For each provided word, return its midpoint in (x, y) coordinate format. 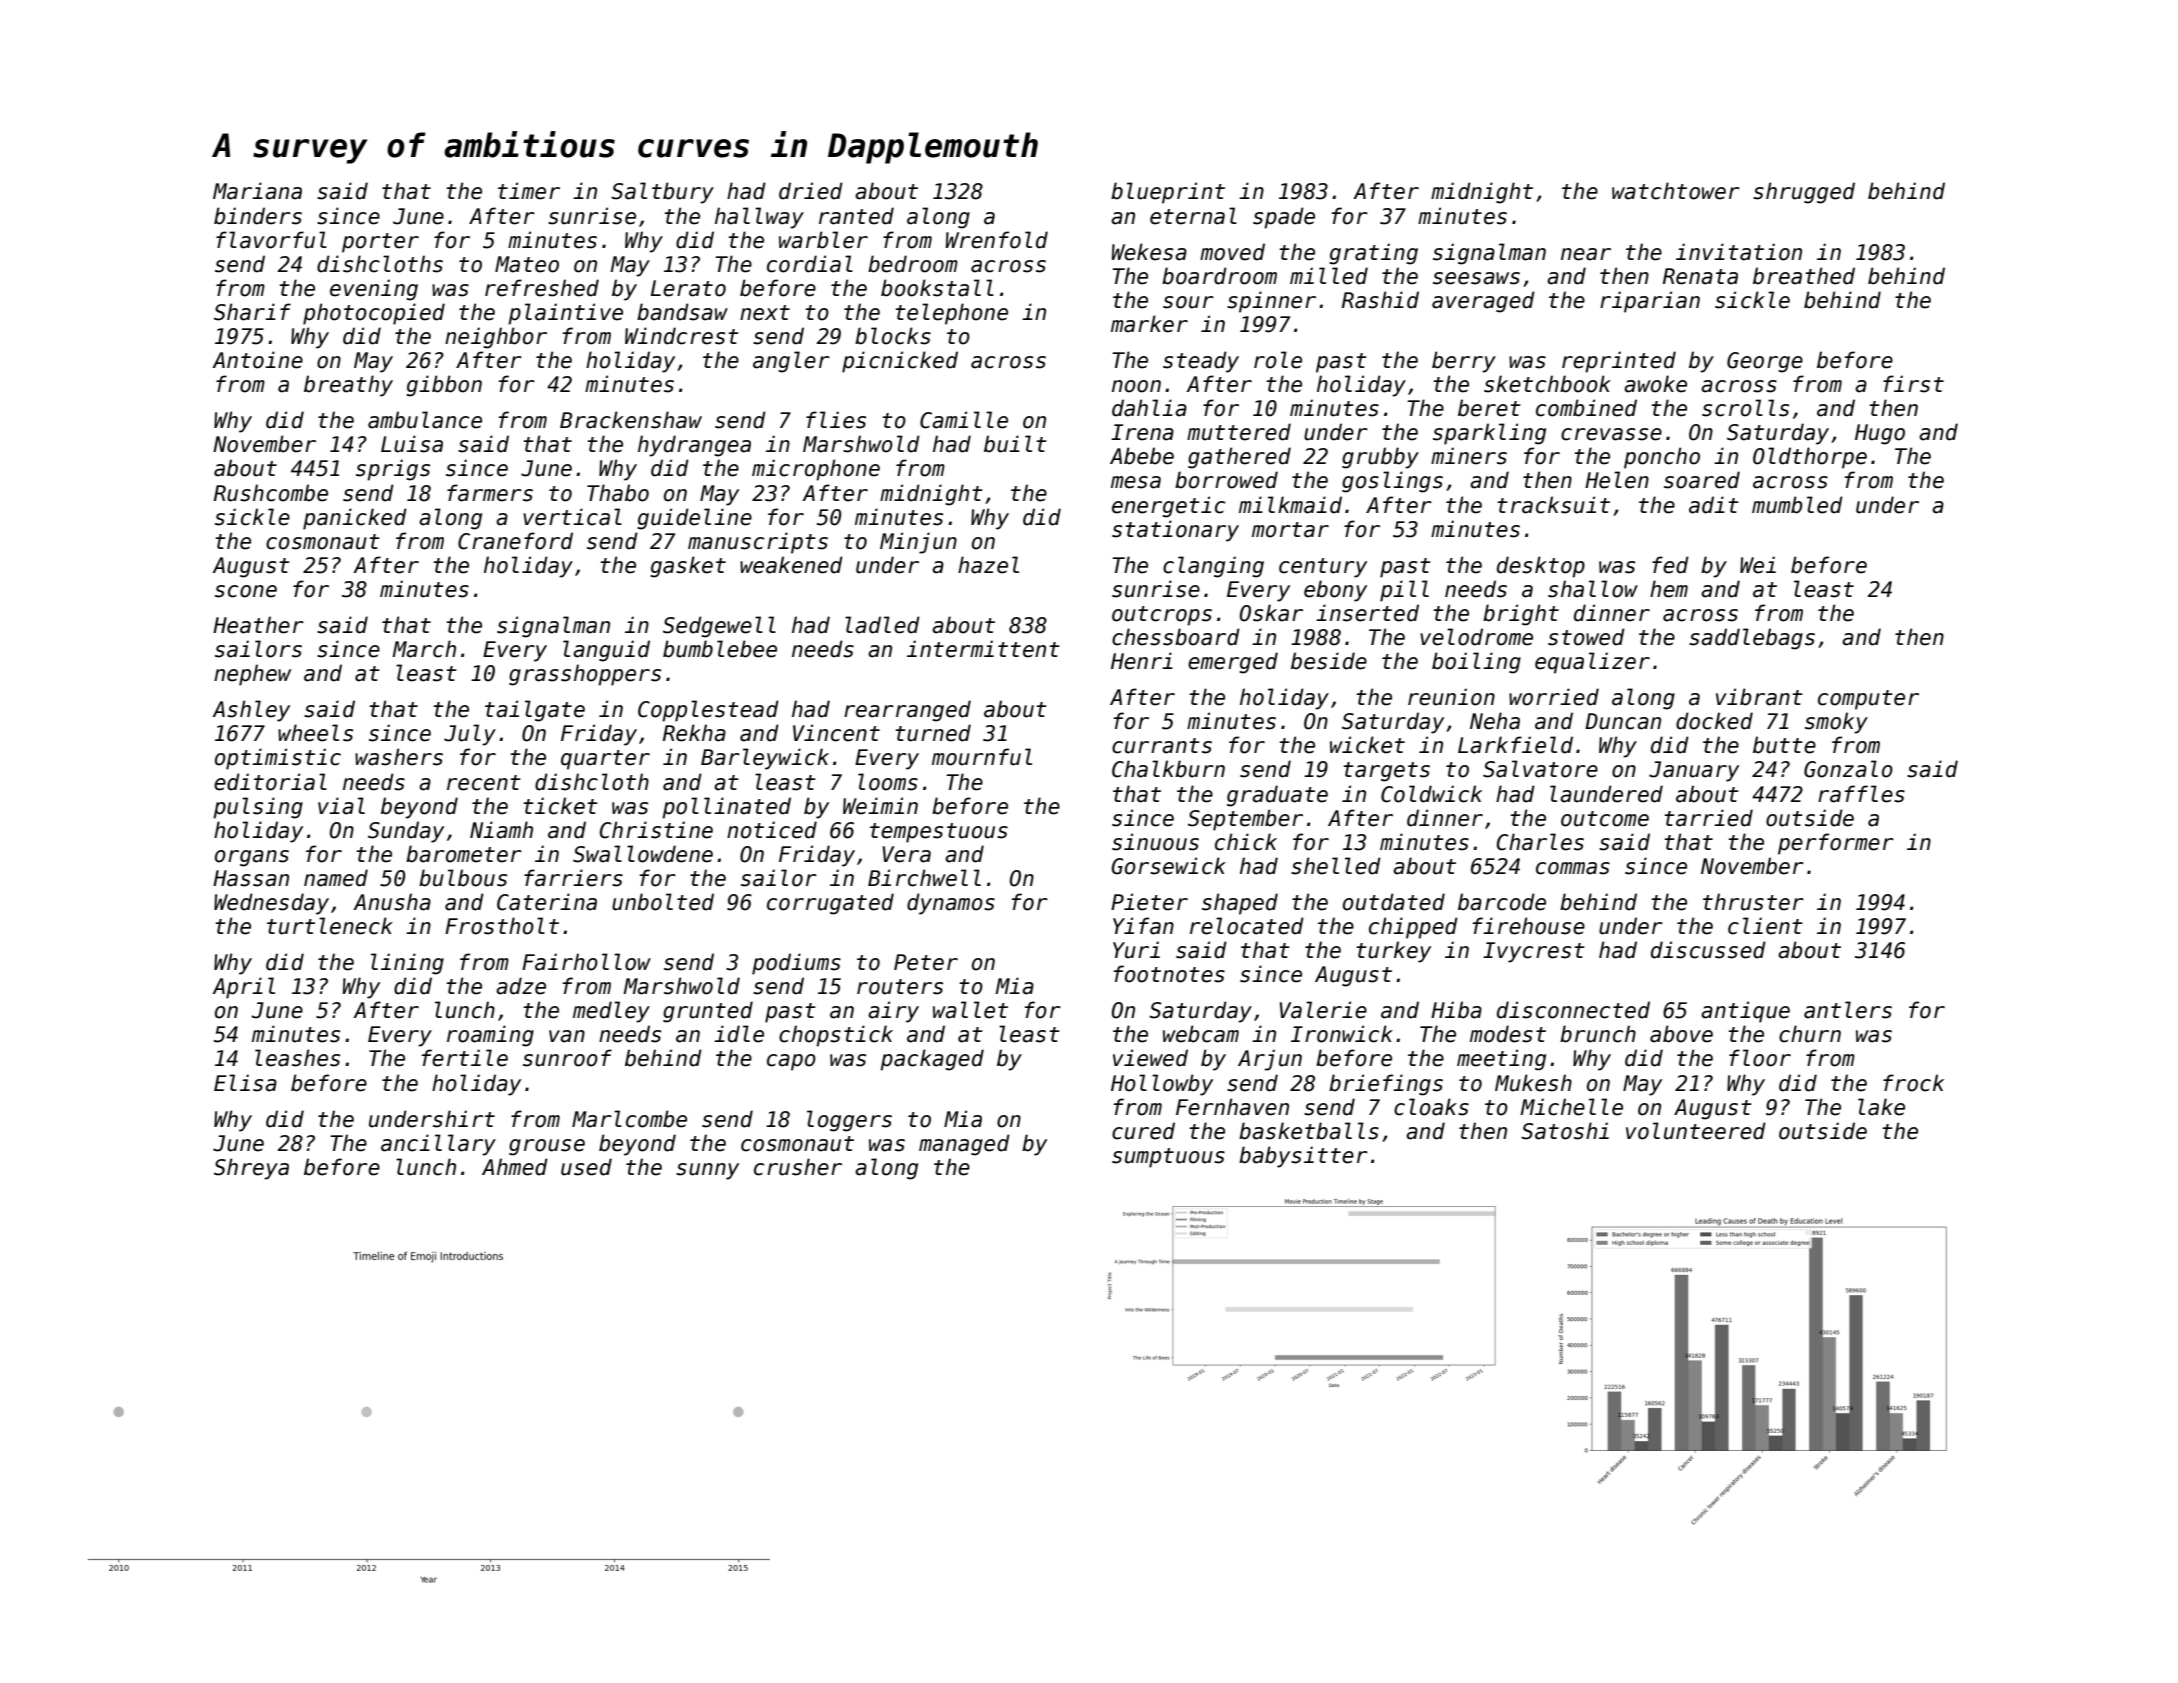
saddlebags (1752, 639)
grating (1373, 254)
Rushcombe (271, 493)
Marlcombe (629, 1119)
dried (811, 191)
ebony (1335, 591)
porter (380, 243)
